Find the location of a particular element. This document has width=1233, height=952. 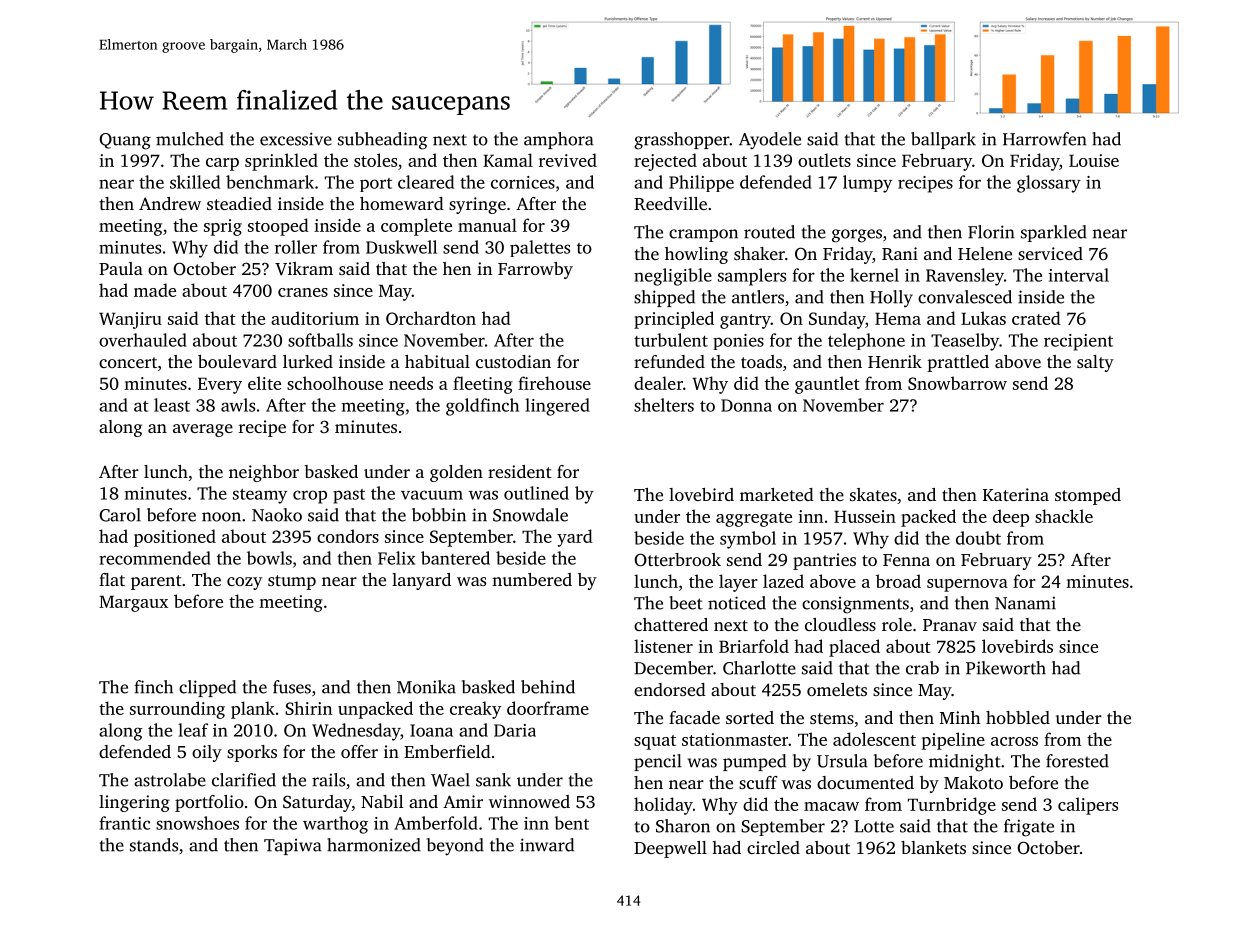

refunded is located at coordinates (669, 361).
